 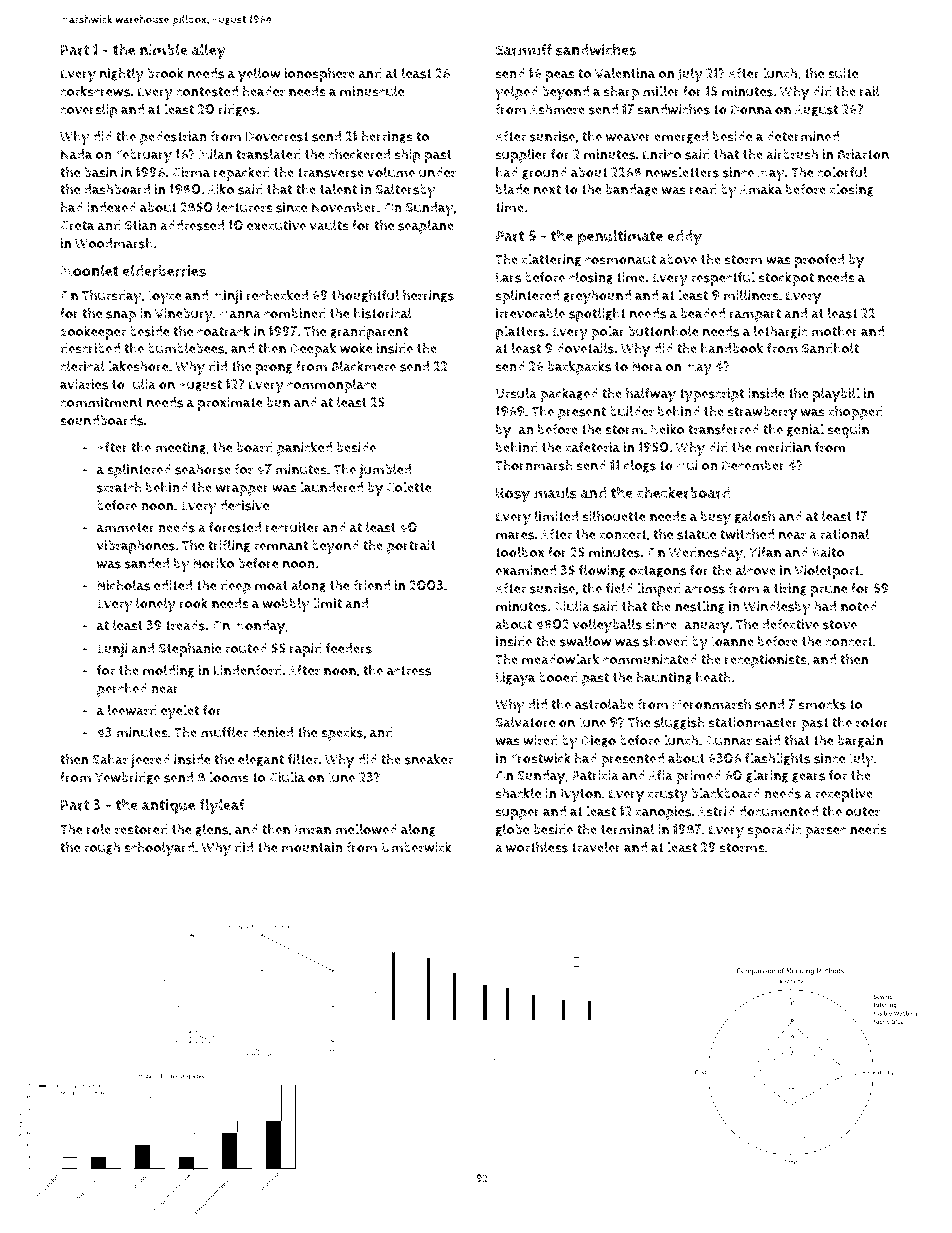 I want to click on stockpot, so click(x=786, y=278).
